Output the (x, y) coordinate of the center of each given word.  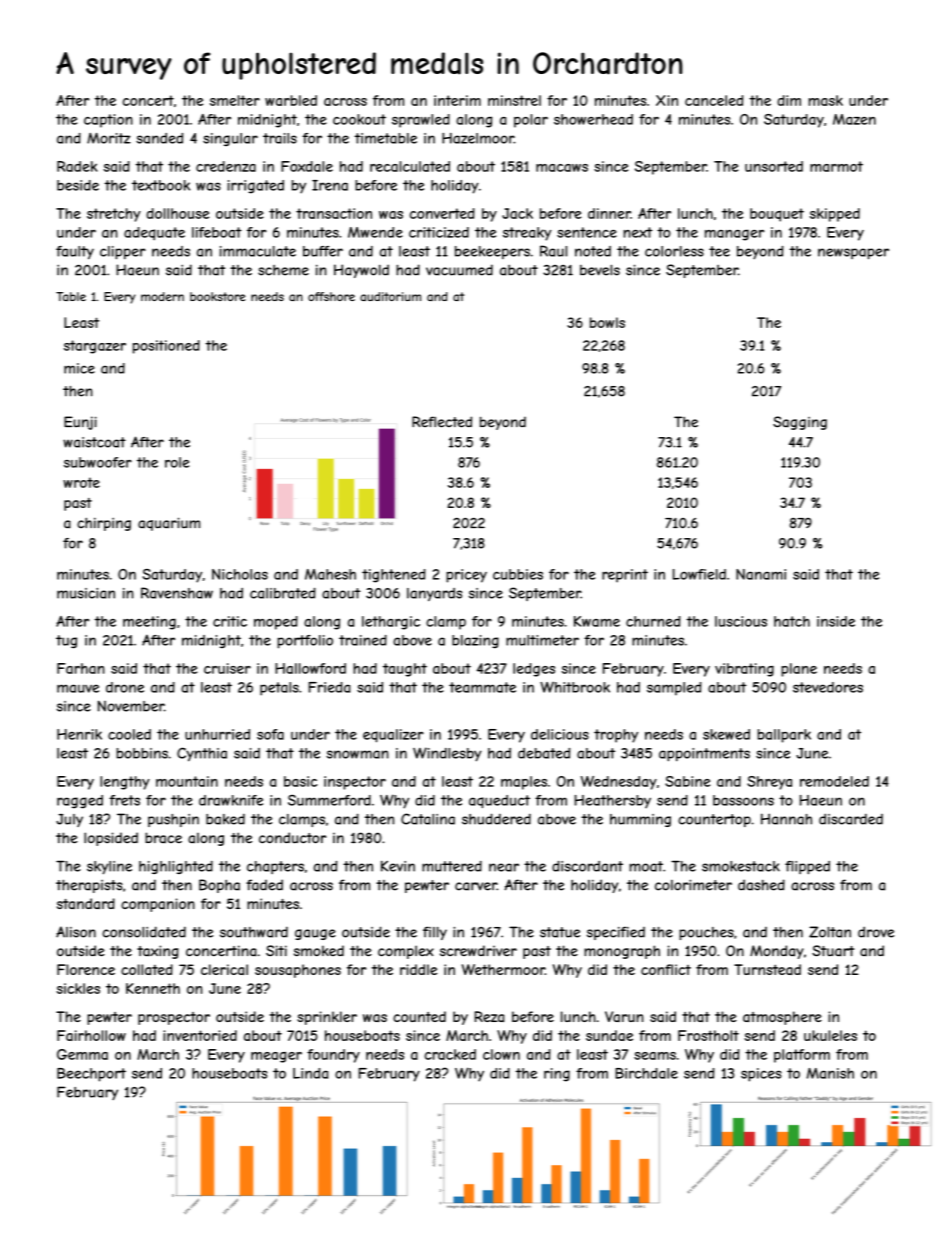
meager (276, 1057)
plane (799, 670)
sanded (159, 138)
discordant (587, 866)
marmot (836, 166)
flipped (807, 868)
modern (162, 296)
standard (86, 903)
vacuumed (459, 270)
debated (544, 753)
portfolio (305, 642)
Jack (517, 213)
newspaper (853, 254)
